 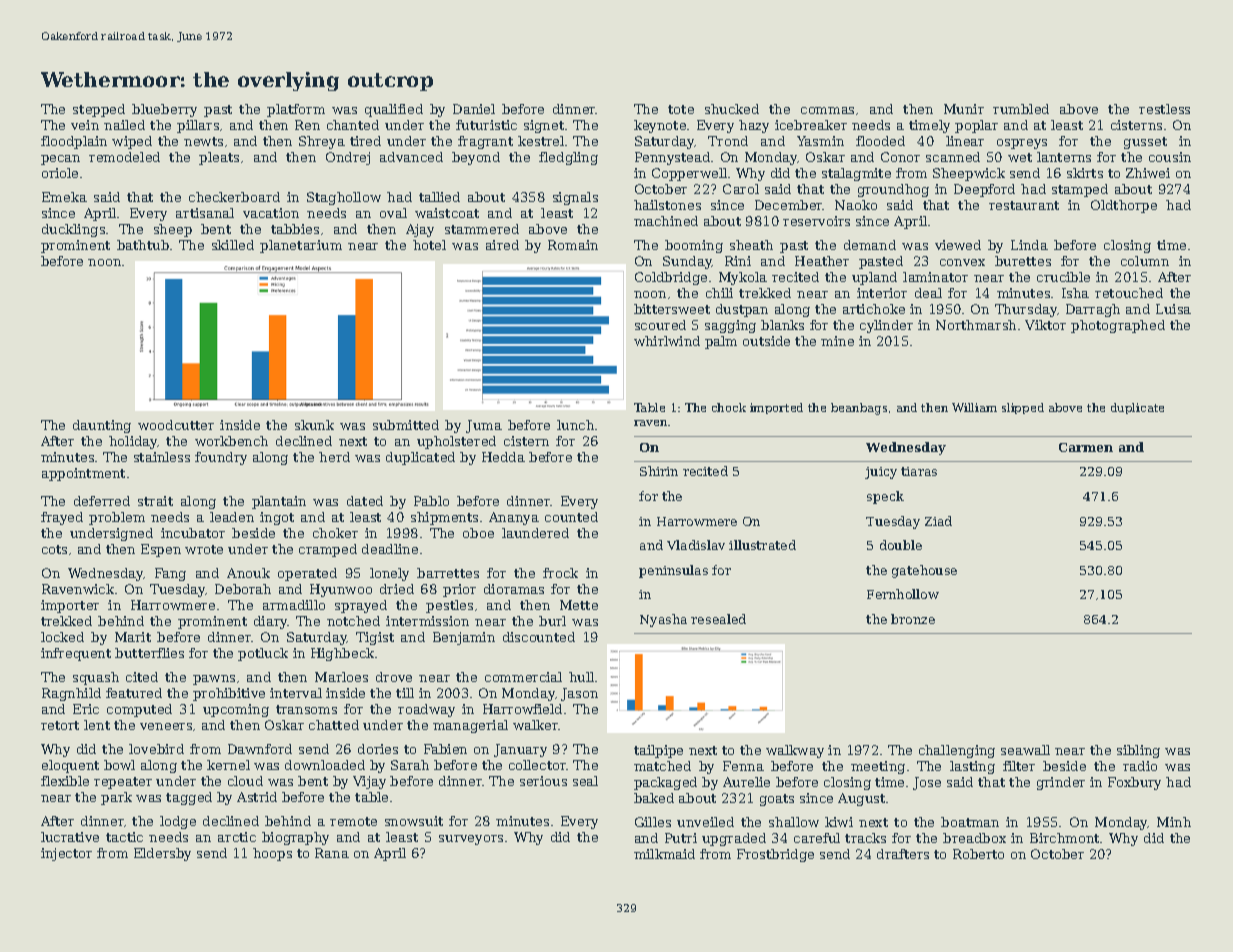 What do you see at coordinates (514, 518) in the screenshot?
I see `Ananya` at bounding box center [514, 518].
